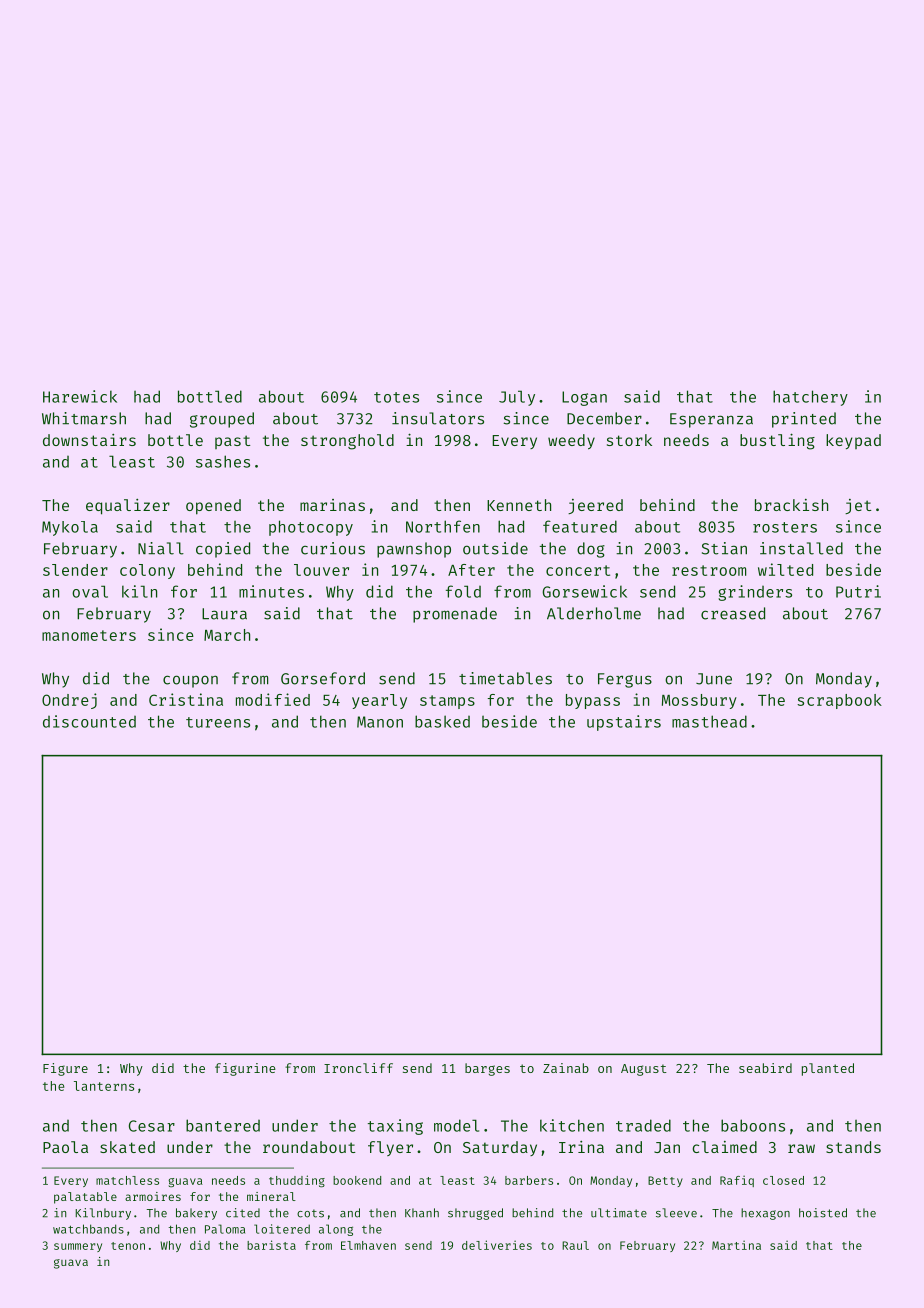 Image resolution: width=924 pixels, height=1308 pixels. What do you see at coordinates (853, 441) in the screenshot?
I see `keypad` at bounding box center [853, 441].
